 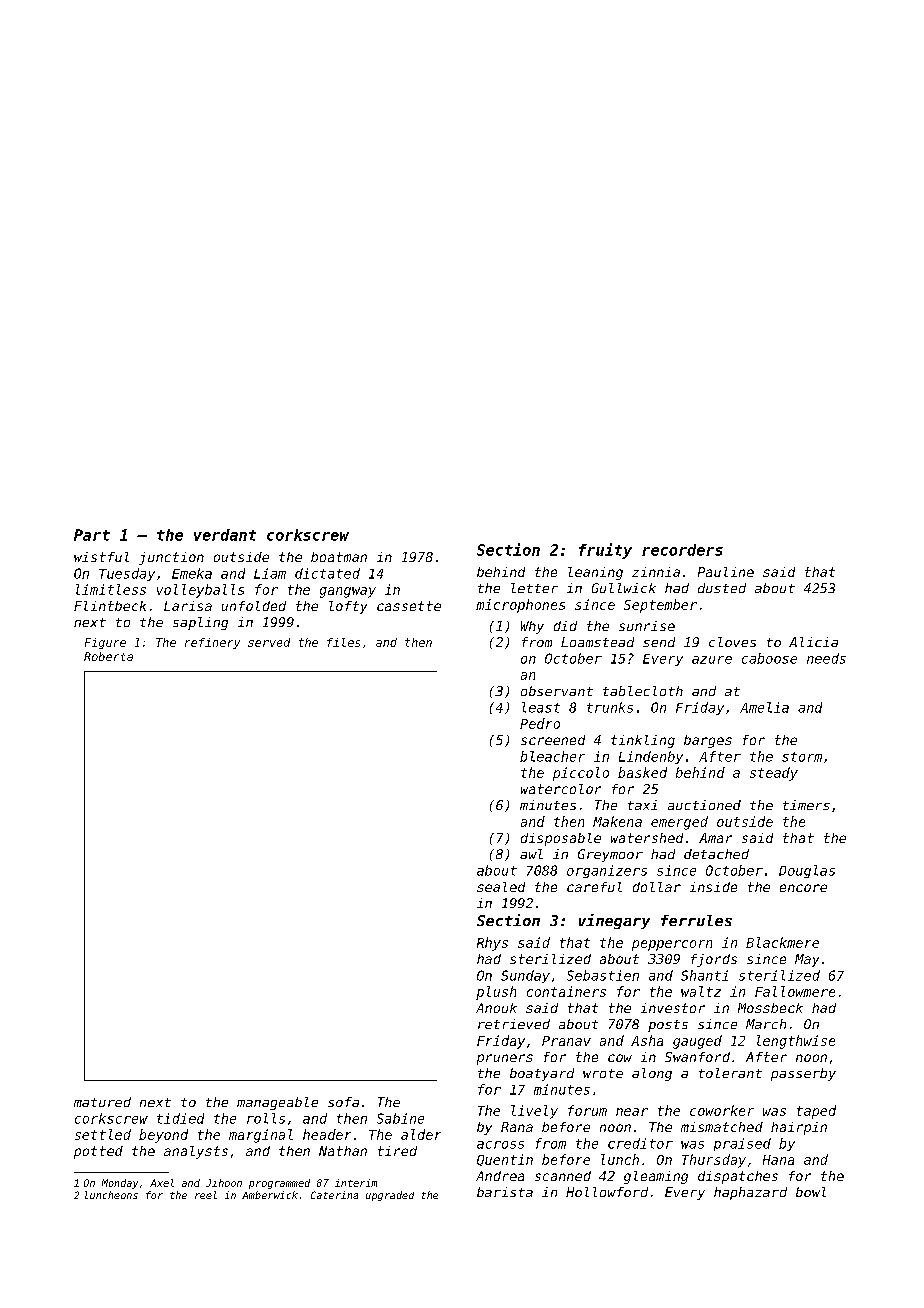 What do you see at coordinates (532, 627) in the screenshot?
I see `Why` at bounding box center [532, 627].
